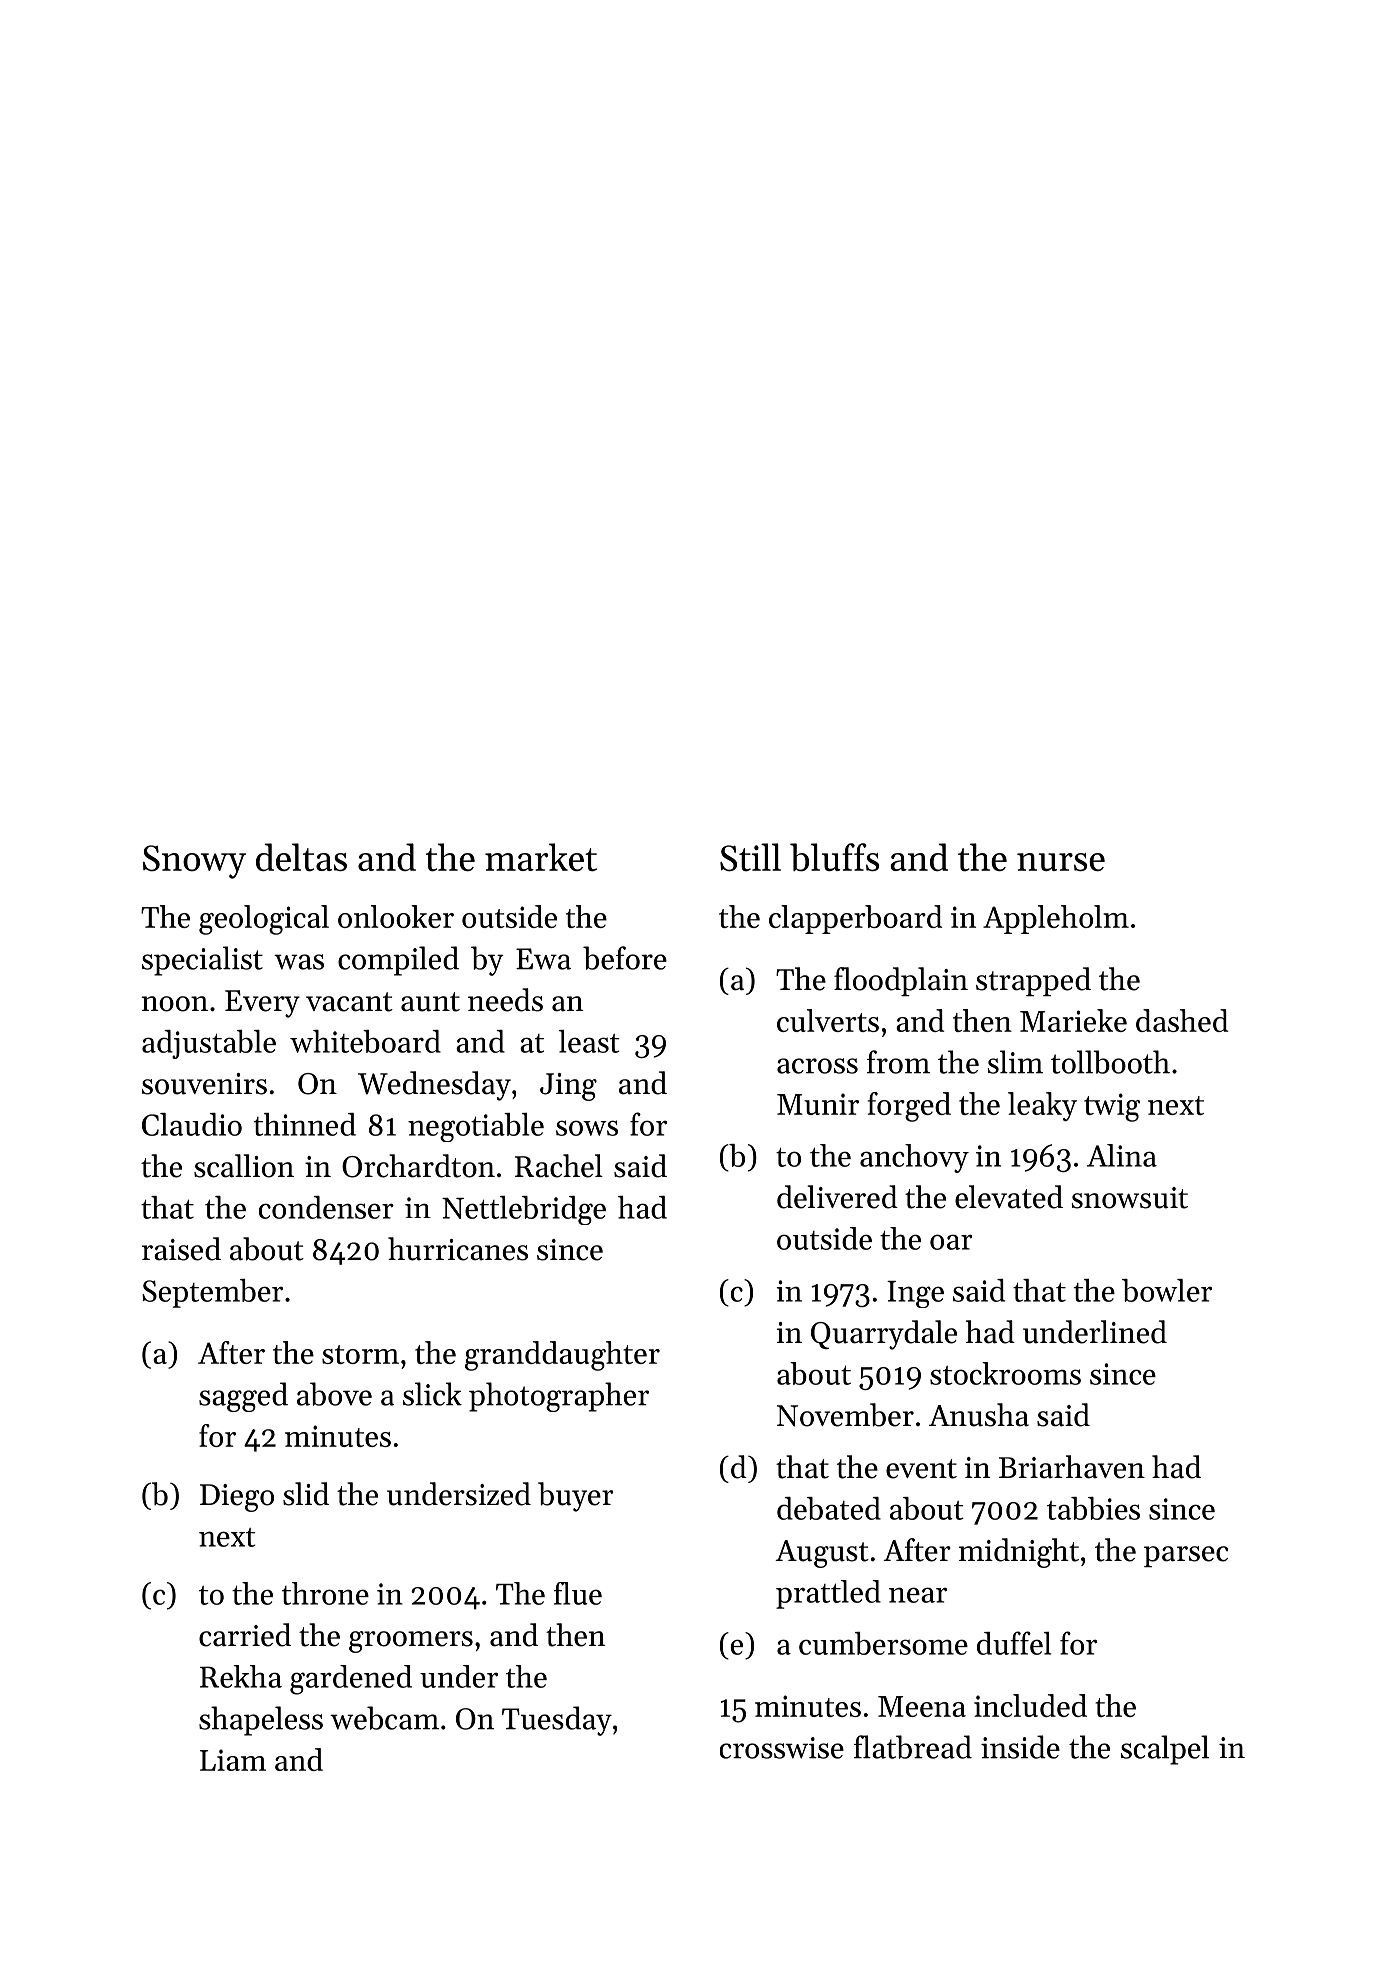  Describe the element at coordinates (384, 1718) in the page. I see `webcam` at that location.
